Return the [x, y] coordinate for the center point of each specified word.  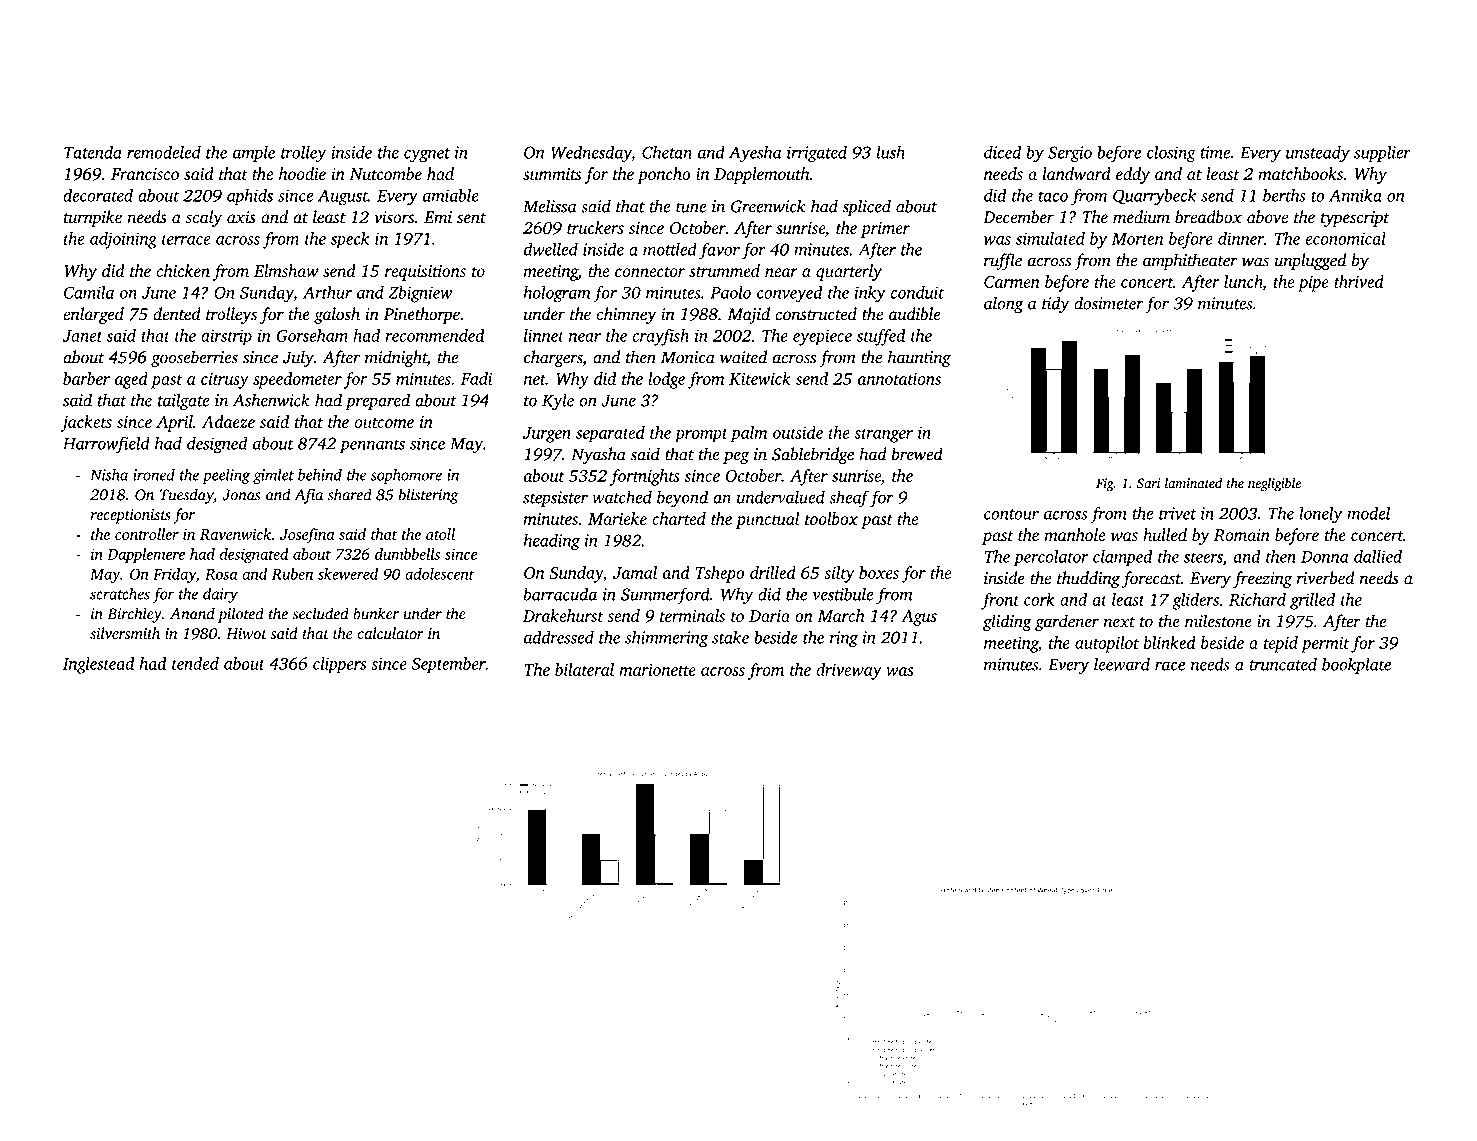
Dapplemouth [762, 175]
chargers [553, 358]
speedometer [297, 380]
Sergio [1070, 154]
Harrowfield [106, 445]
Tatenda [93, 152]
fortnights [645, 477]
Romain [1242, 535]
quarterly [849, 272]
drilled [773, 572]
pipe [1313, 284]
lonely [1321, 515]
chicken [183, 270]
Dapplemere [146, 555]
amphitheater [1190, 261]
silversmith [125, 633]
